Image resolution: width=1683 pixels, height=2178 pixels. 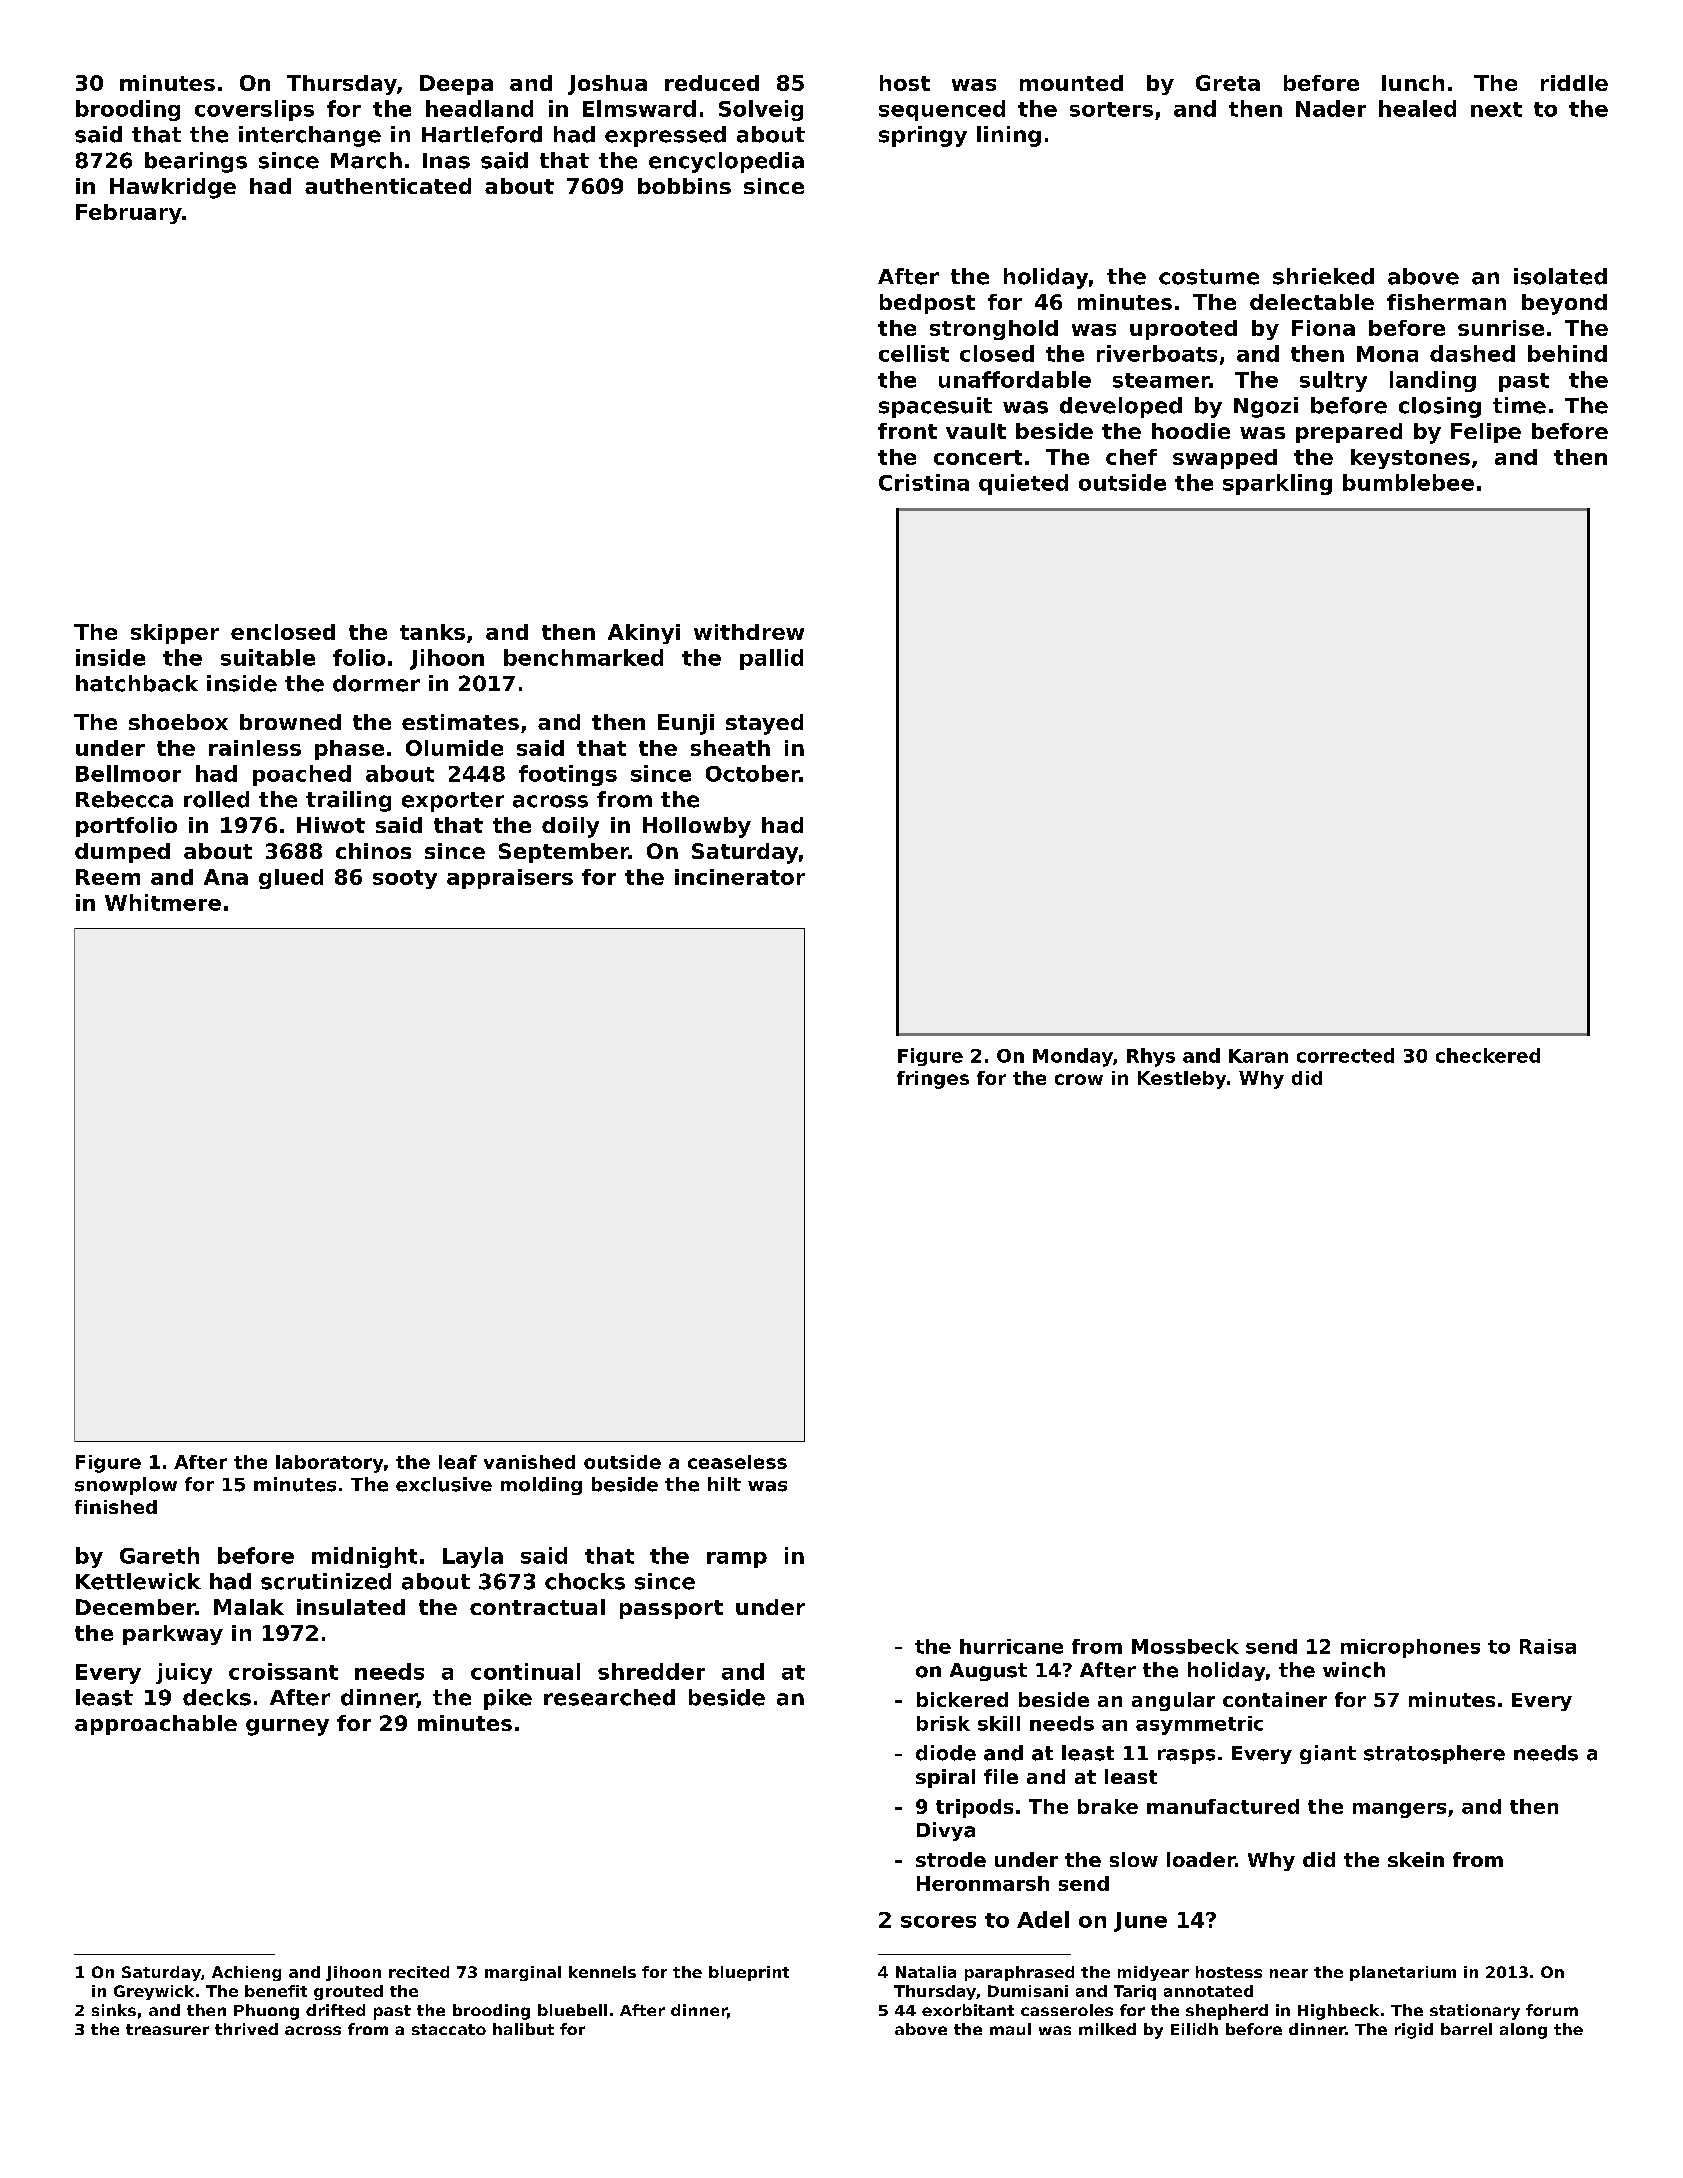 I want to click on sparkling, so click(x=1277, y=484).
